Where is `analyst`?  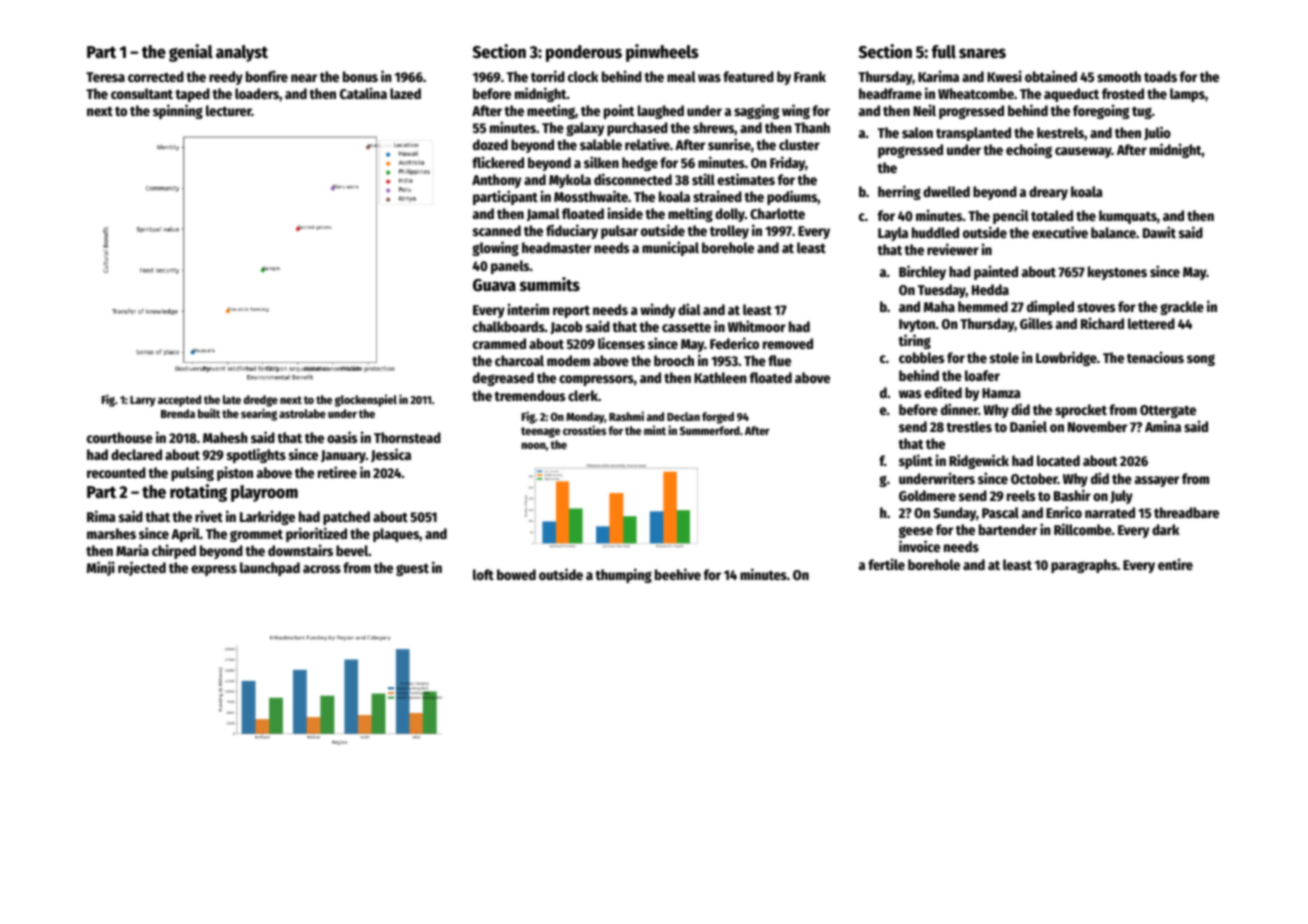
analyst is located at coordinates (242, 53).
